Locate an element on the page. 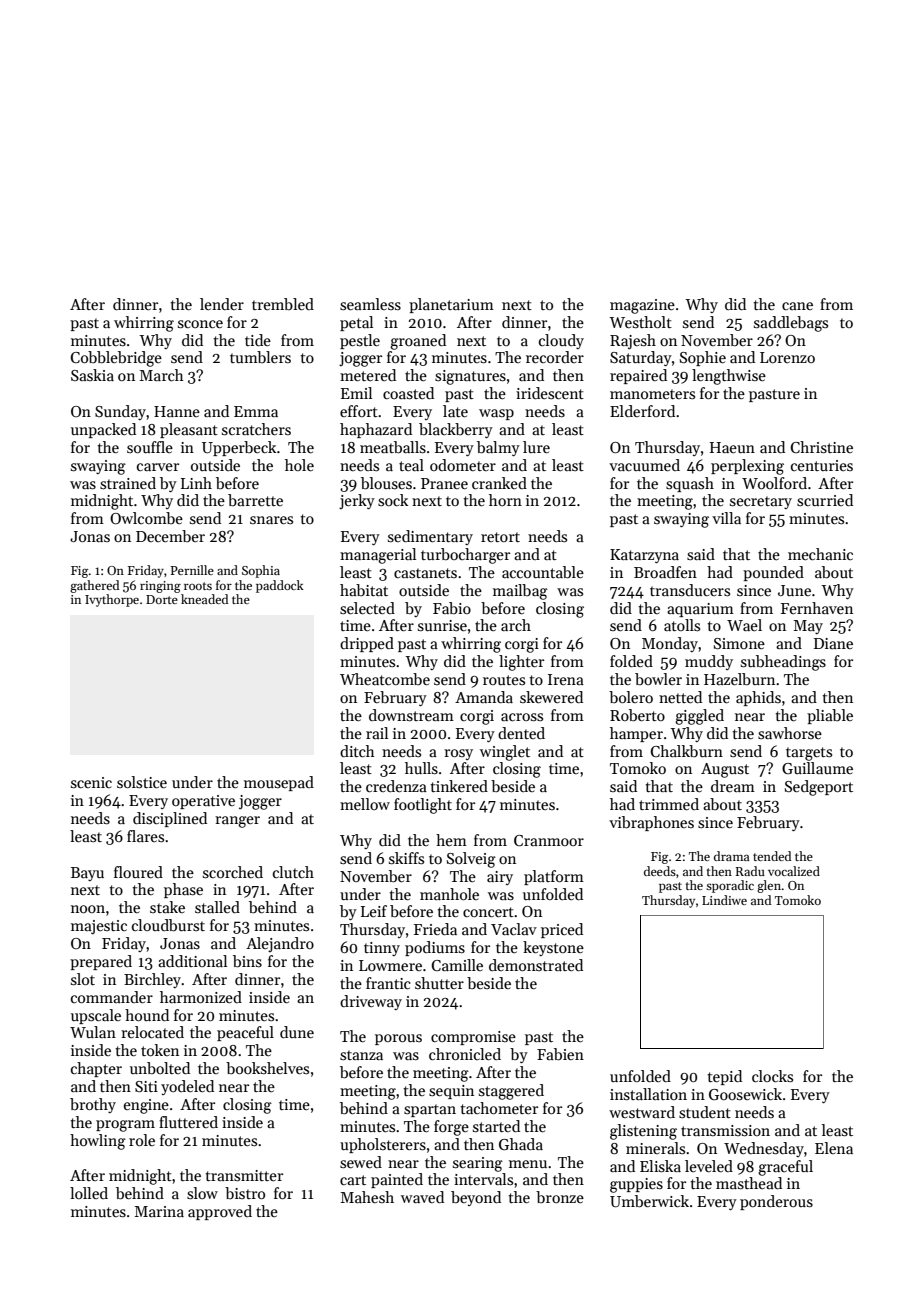 This image has height=1308, width=924. managerial is located at coordinates (378, 556).
